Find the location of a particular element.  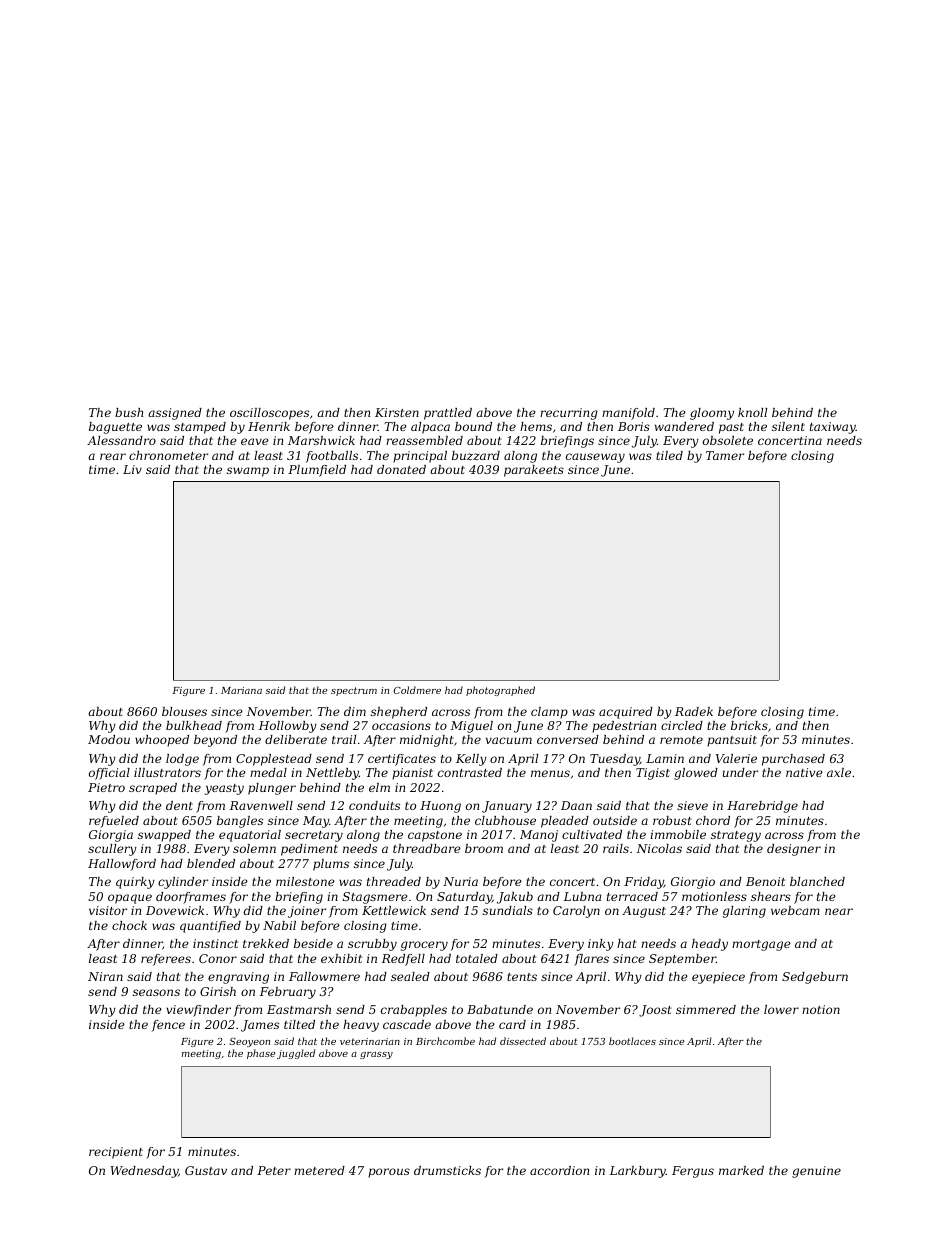

drumsticks is located at coordinates (447, 1170).
